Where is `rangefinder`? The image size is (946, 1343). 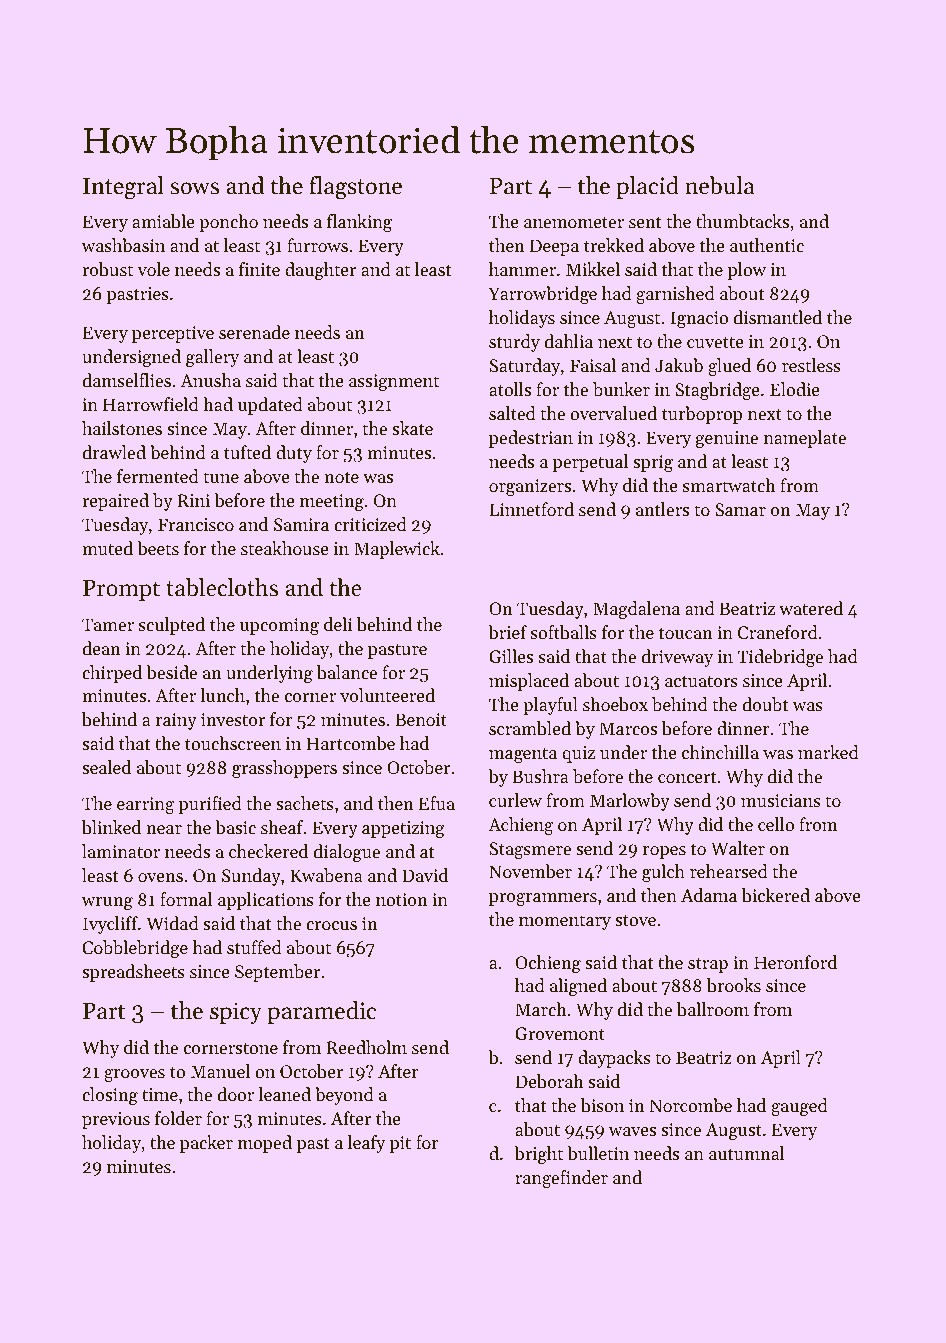
rangefinder is located at coordinates (561, 1179).
